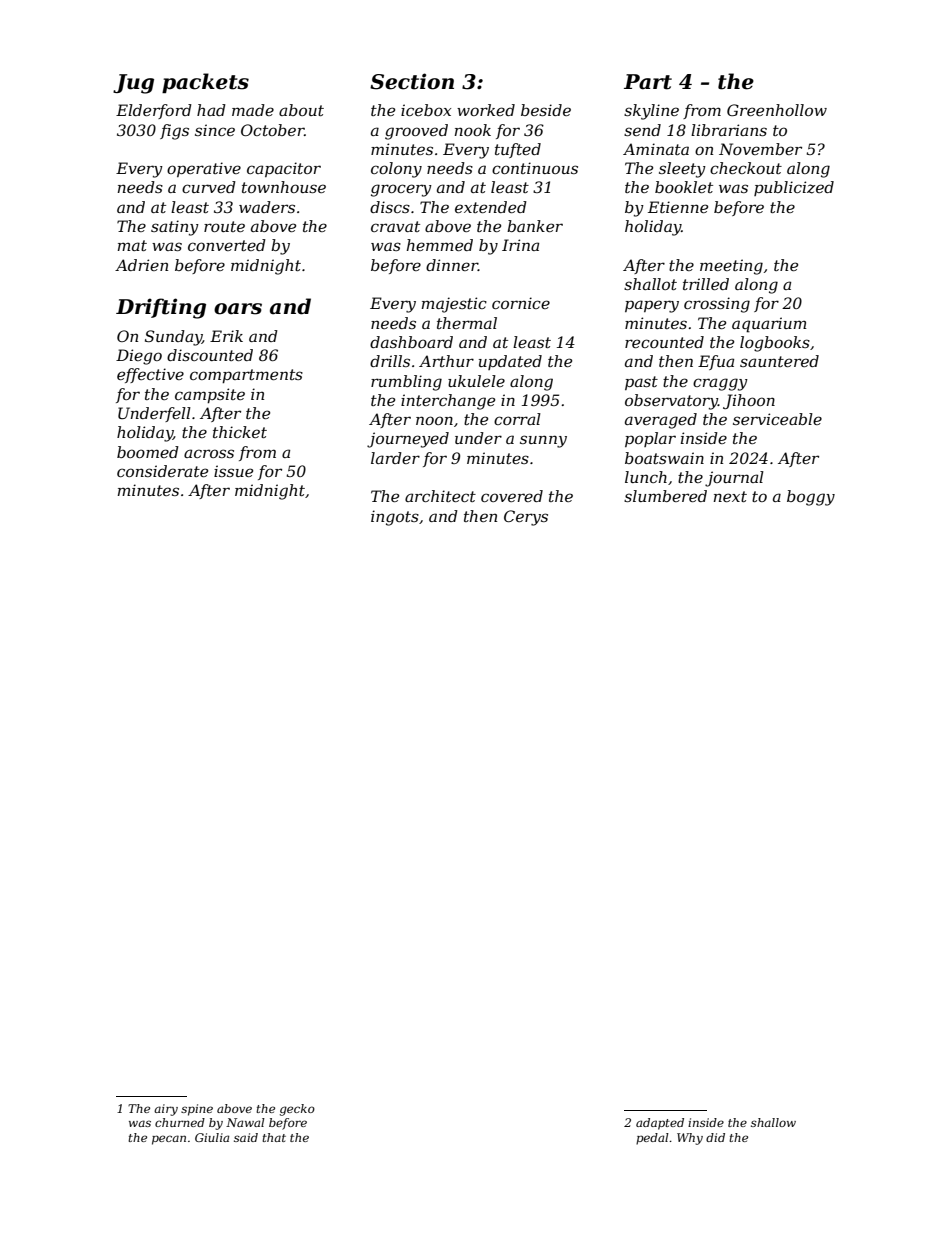 This page has height=1233, width=952. Describe the element at coordinates (197, 1110) in the page. I see `spine` at that location.
